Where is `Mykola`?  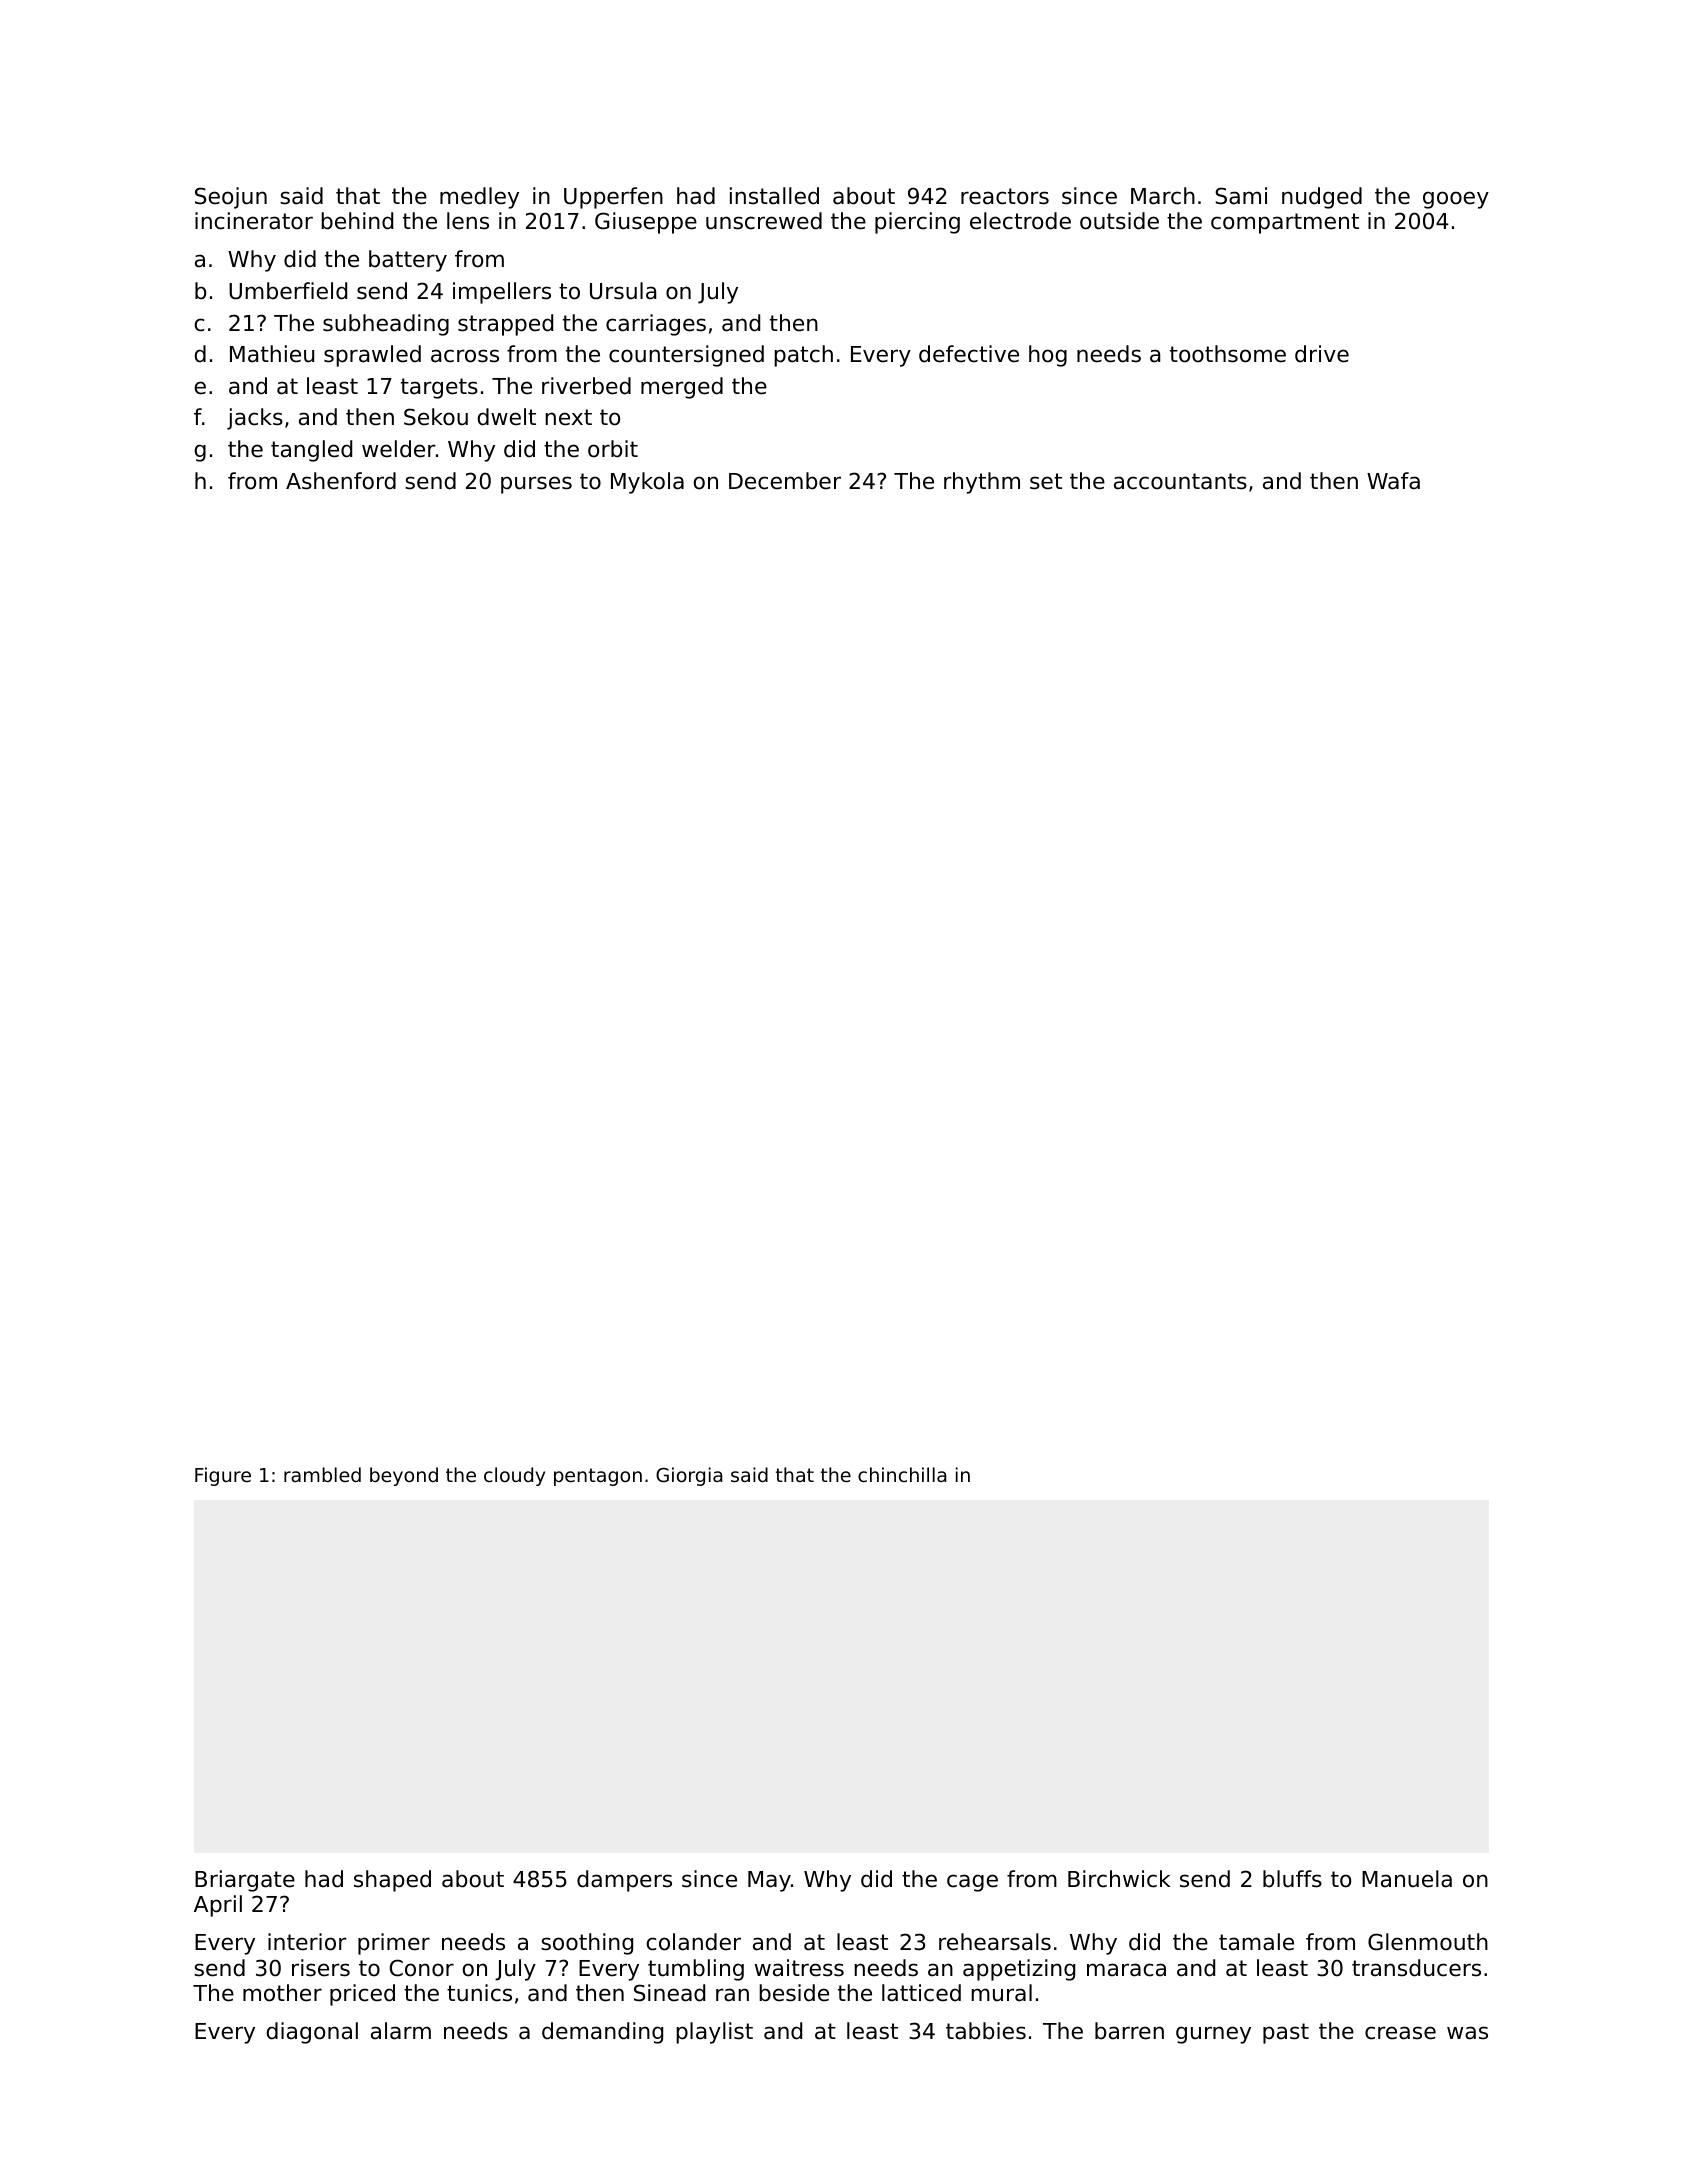 Mykola is located at coordinates (647, 483).
